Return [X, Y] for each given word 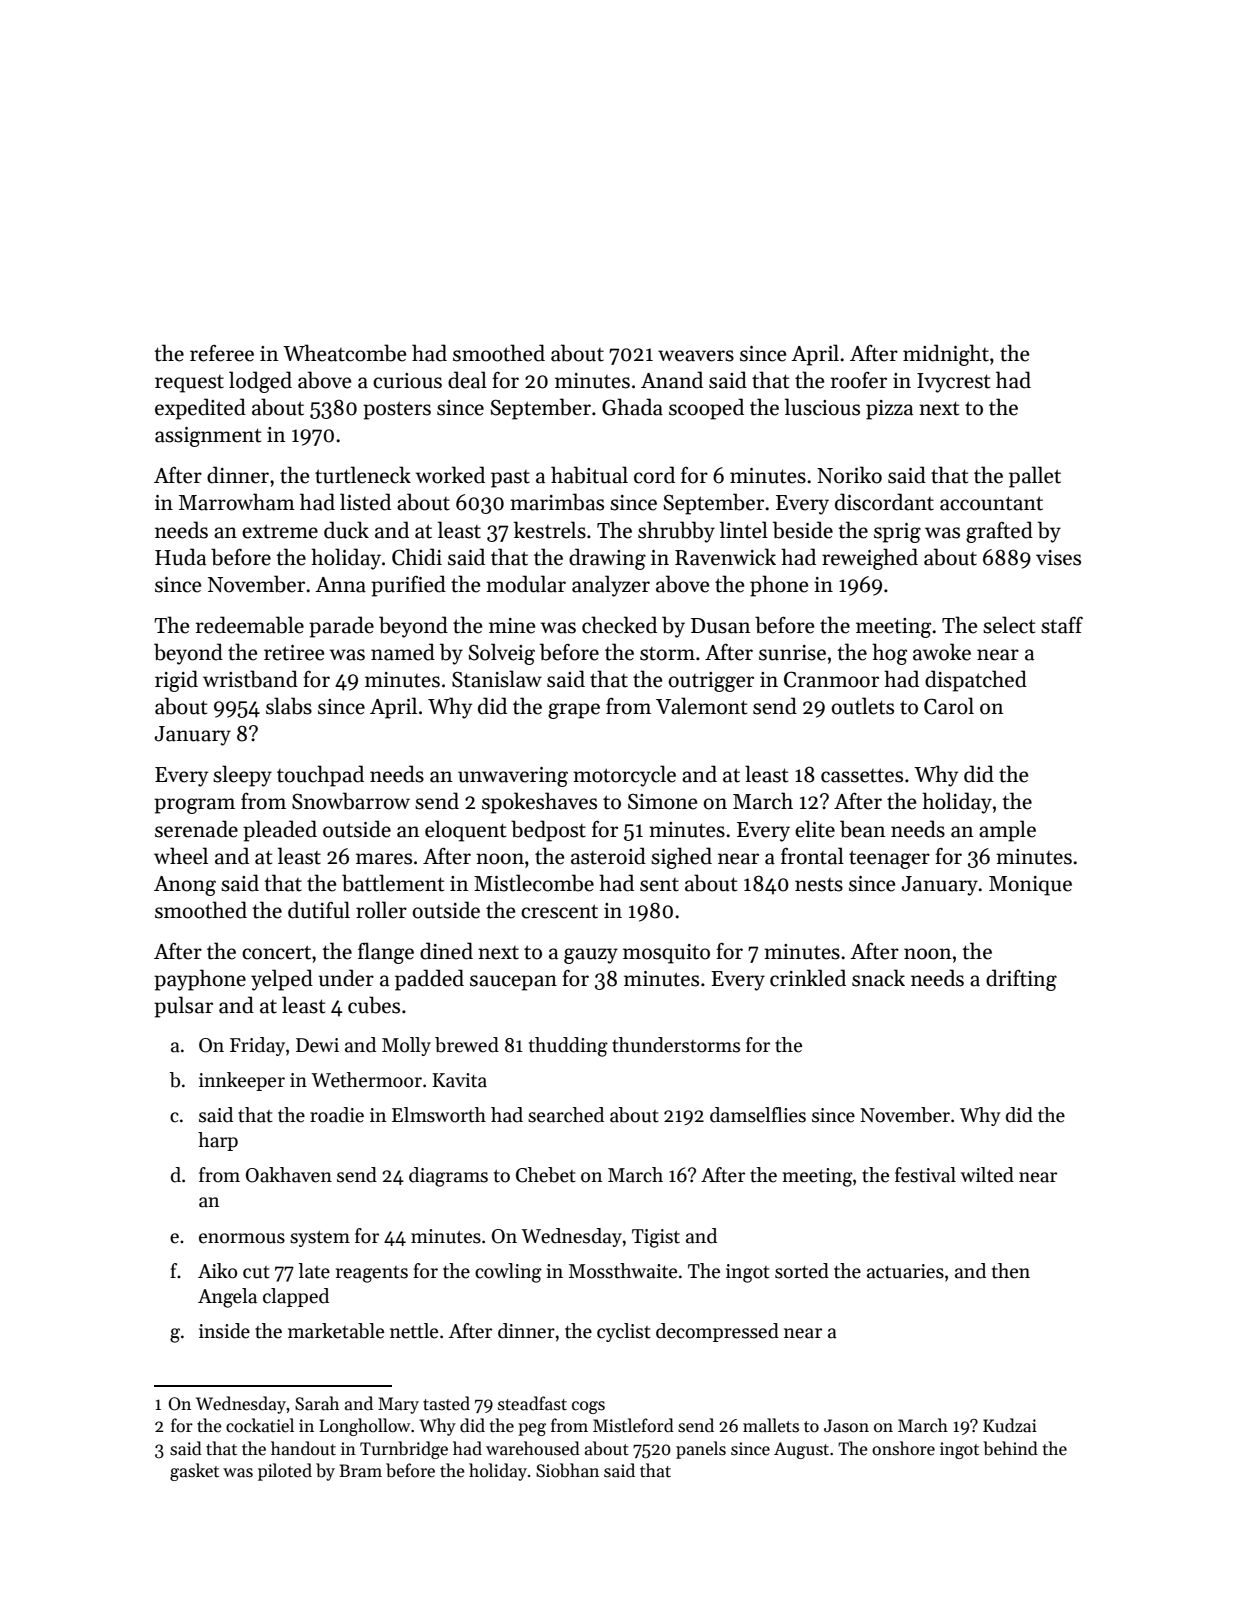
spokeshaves [539, 803]
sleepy [242, 776]
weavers [696, 356]
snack [878, 978]
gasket [194, 1472]
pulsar [183, 1007]
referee [222, 353]
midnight [946, 355]
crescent [559, 911]
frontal [812, 856]
